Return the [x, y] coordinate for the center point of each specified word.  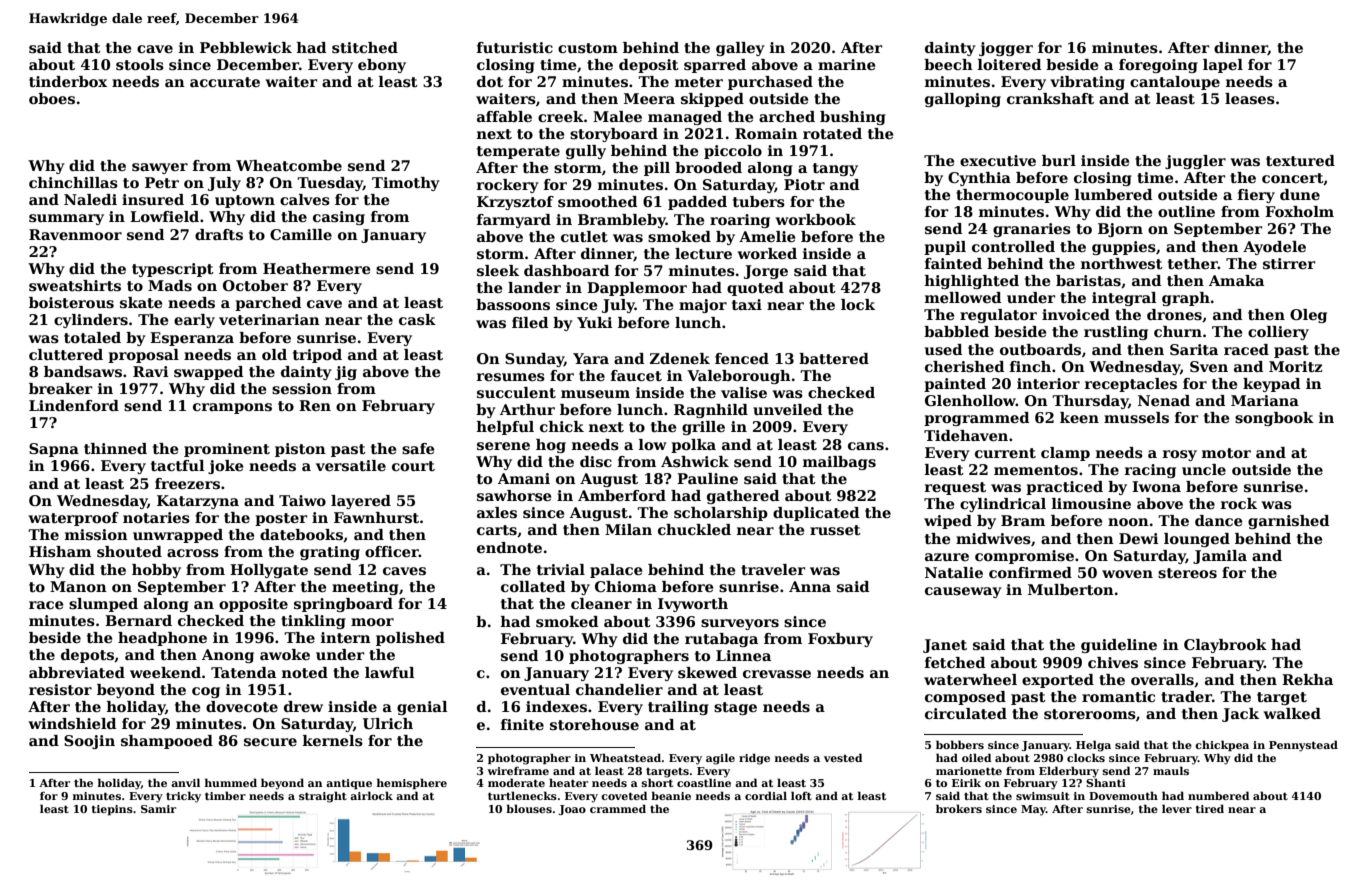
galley [740, 49]
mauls [1171, 770]
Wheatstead [625, 757]
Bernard [138, 620]
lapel [1223, 66]
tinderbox [68, 81]
